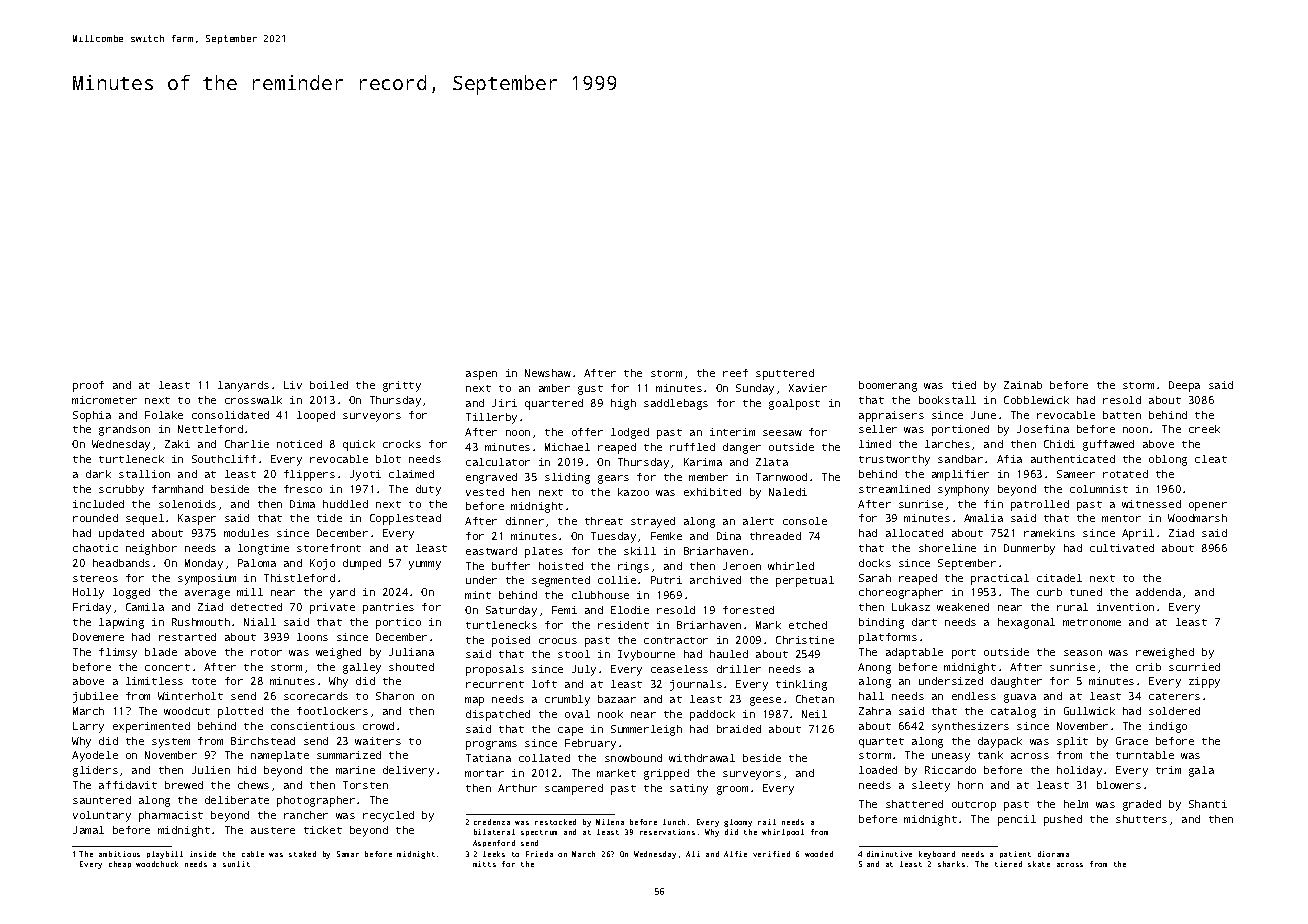  Describe the element at coordinates (121, 534) in the screenshot. I see `updated` at that location.
